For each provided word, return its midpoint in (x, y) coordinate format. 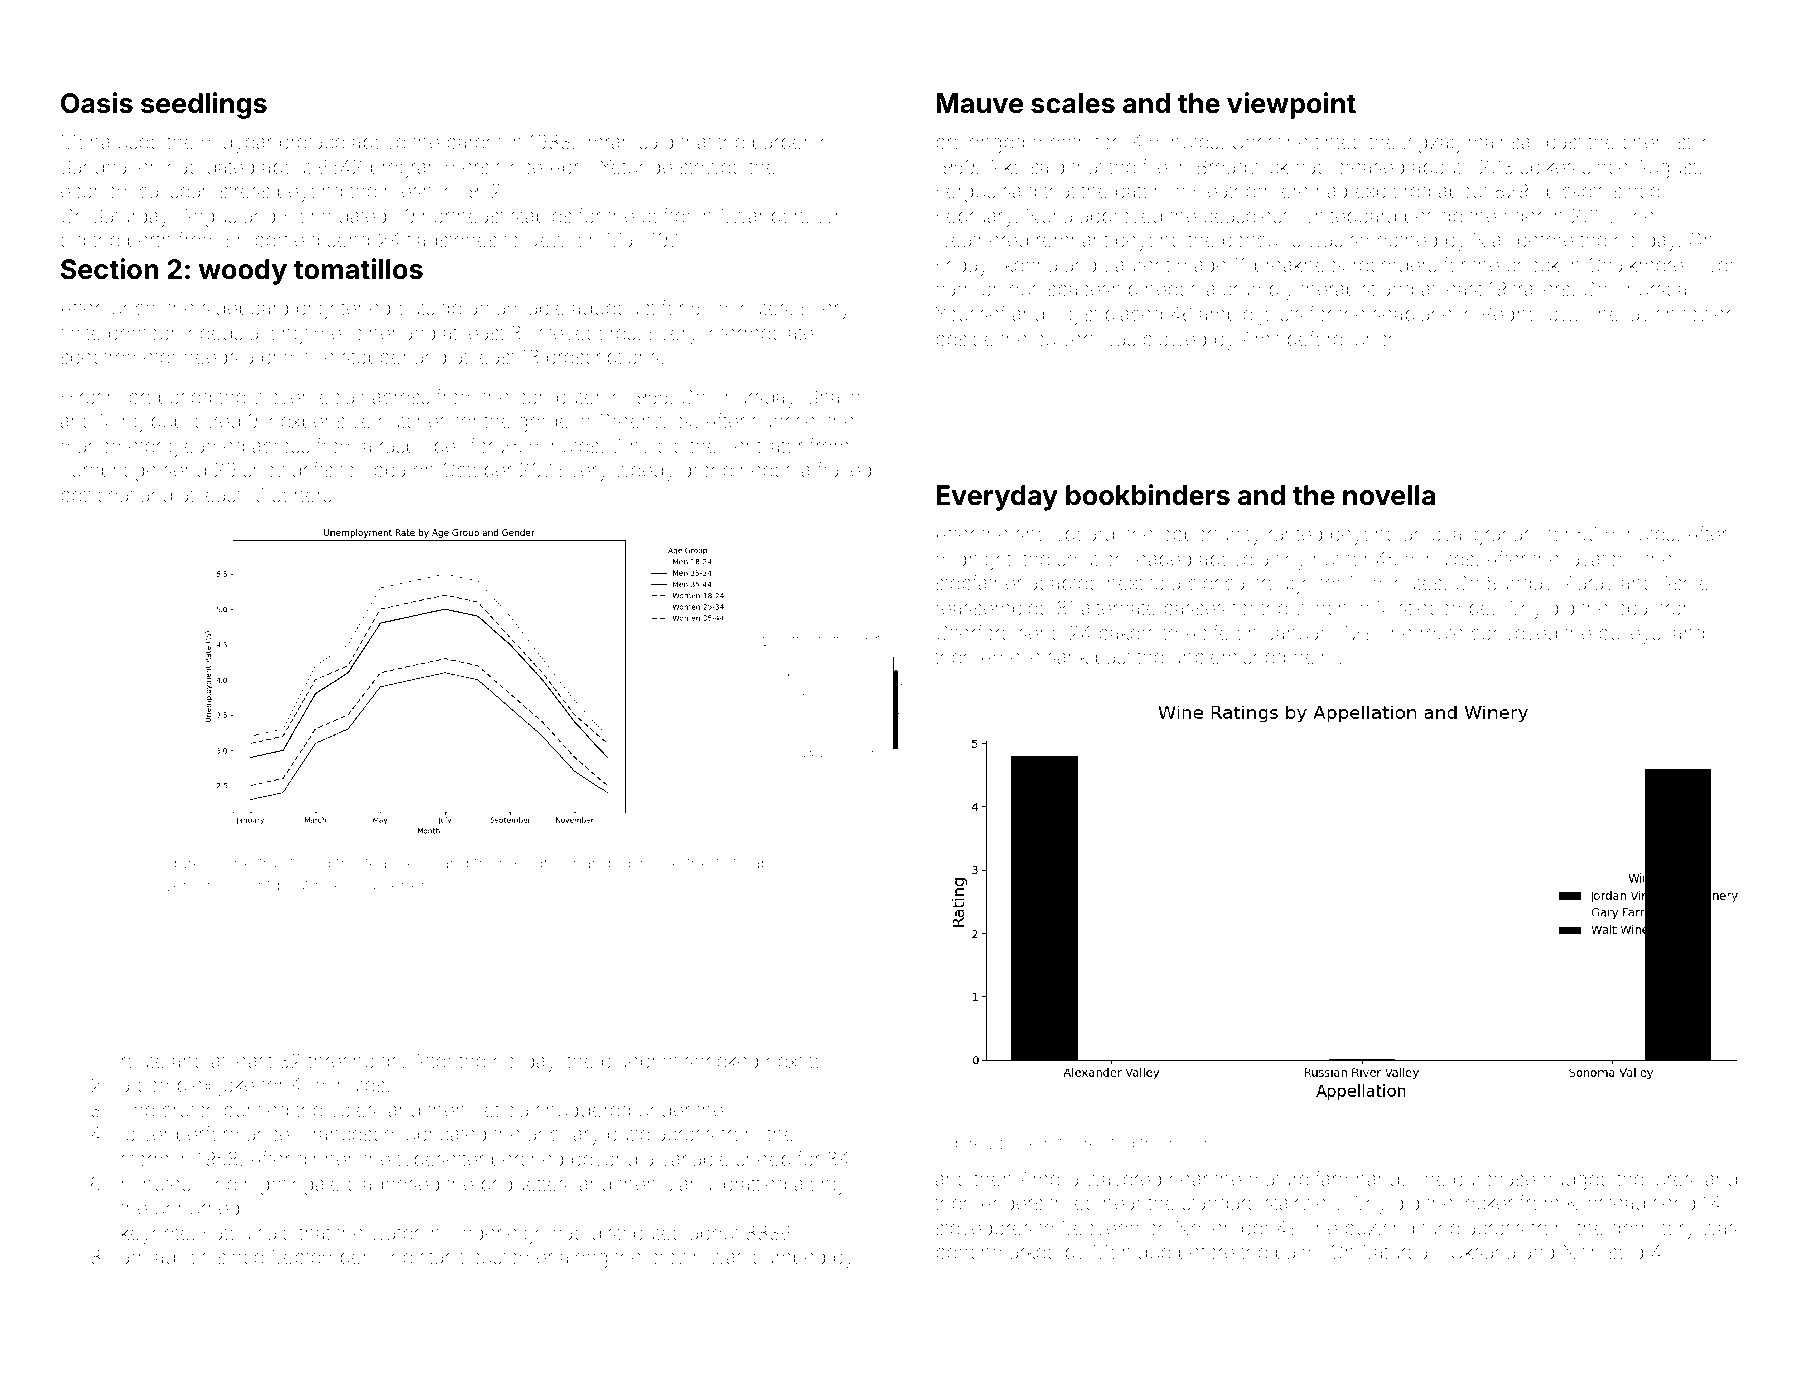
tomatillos (358, 269)
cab (756, 863)
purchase (1494, 1181)
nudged (1576, 1181)
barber (781, 142)
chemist (1657, 142)
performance (233, 1135)
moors (1193, 1144)
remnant (1072, 240)
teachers (397, 863)
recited (1109, 1143)
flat (726, 862)
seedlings (204, 105)
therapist (1337, 291)
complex (175, 1087)
